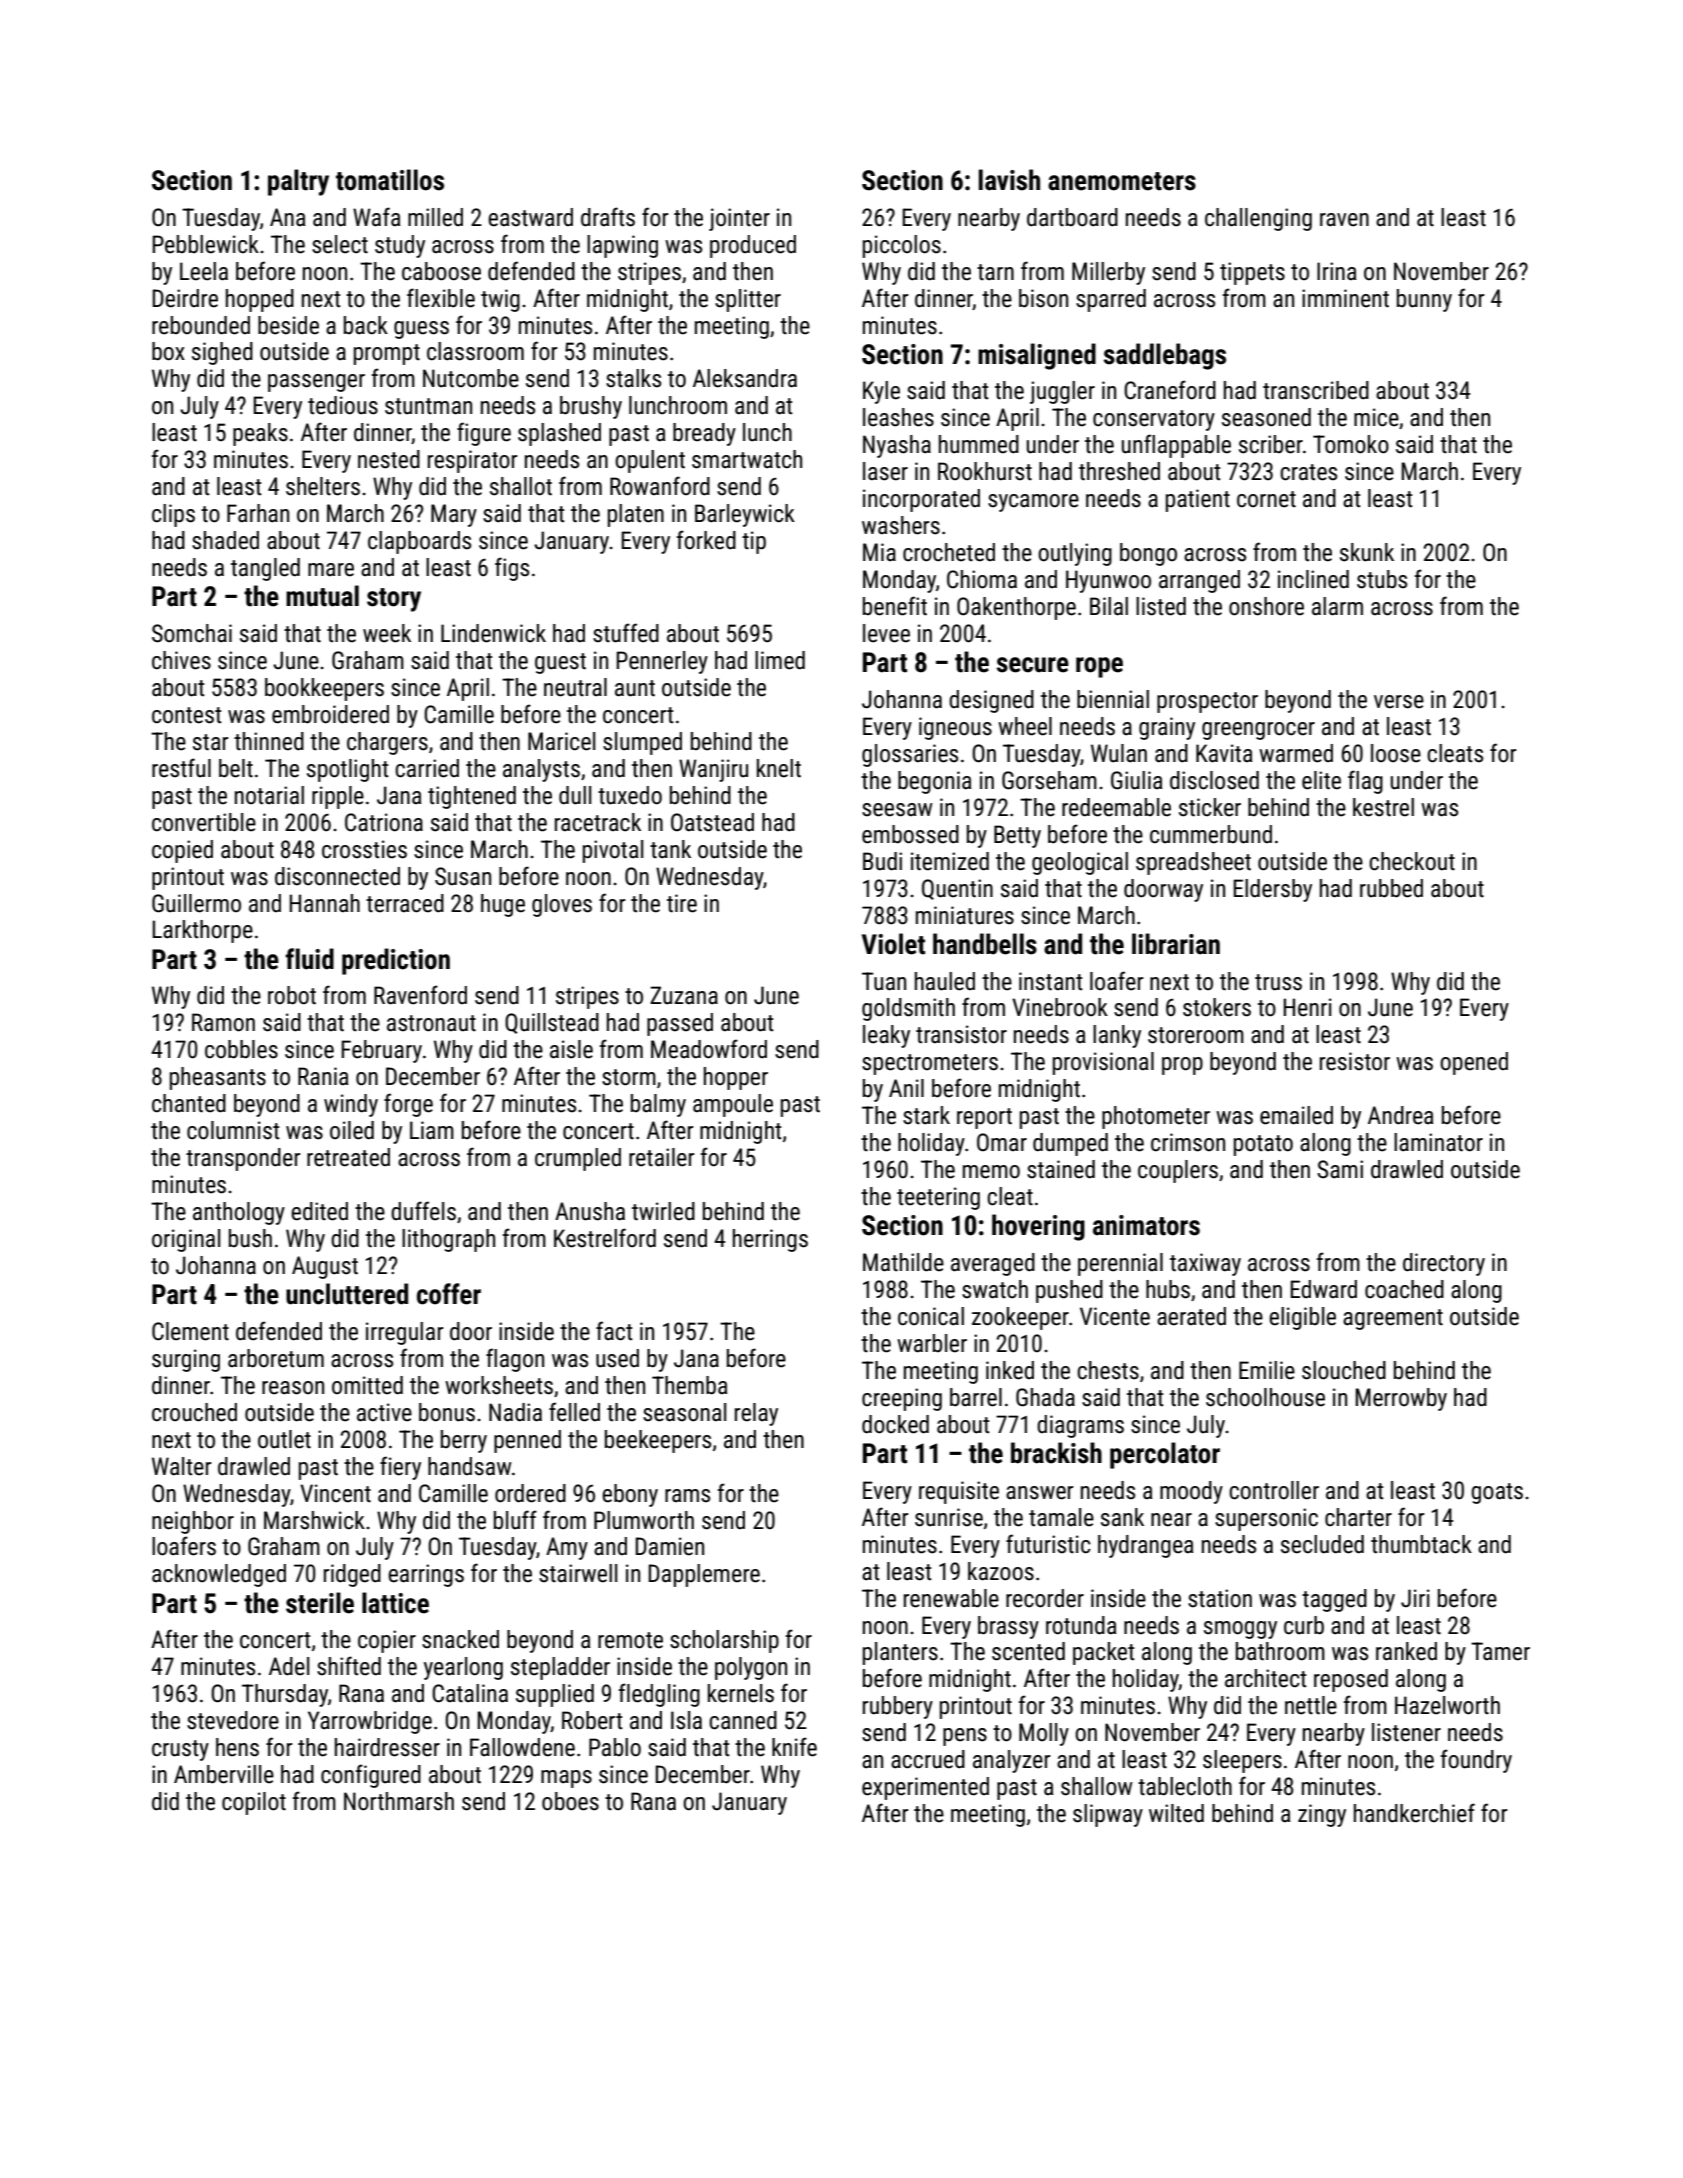 The image size is (1683, 2178). Describe the element at coordinates (1148, 554) in the screenshot. I see `bongo` at that location.
